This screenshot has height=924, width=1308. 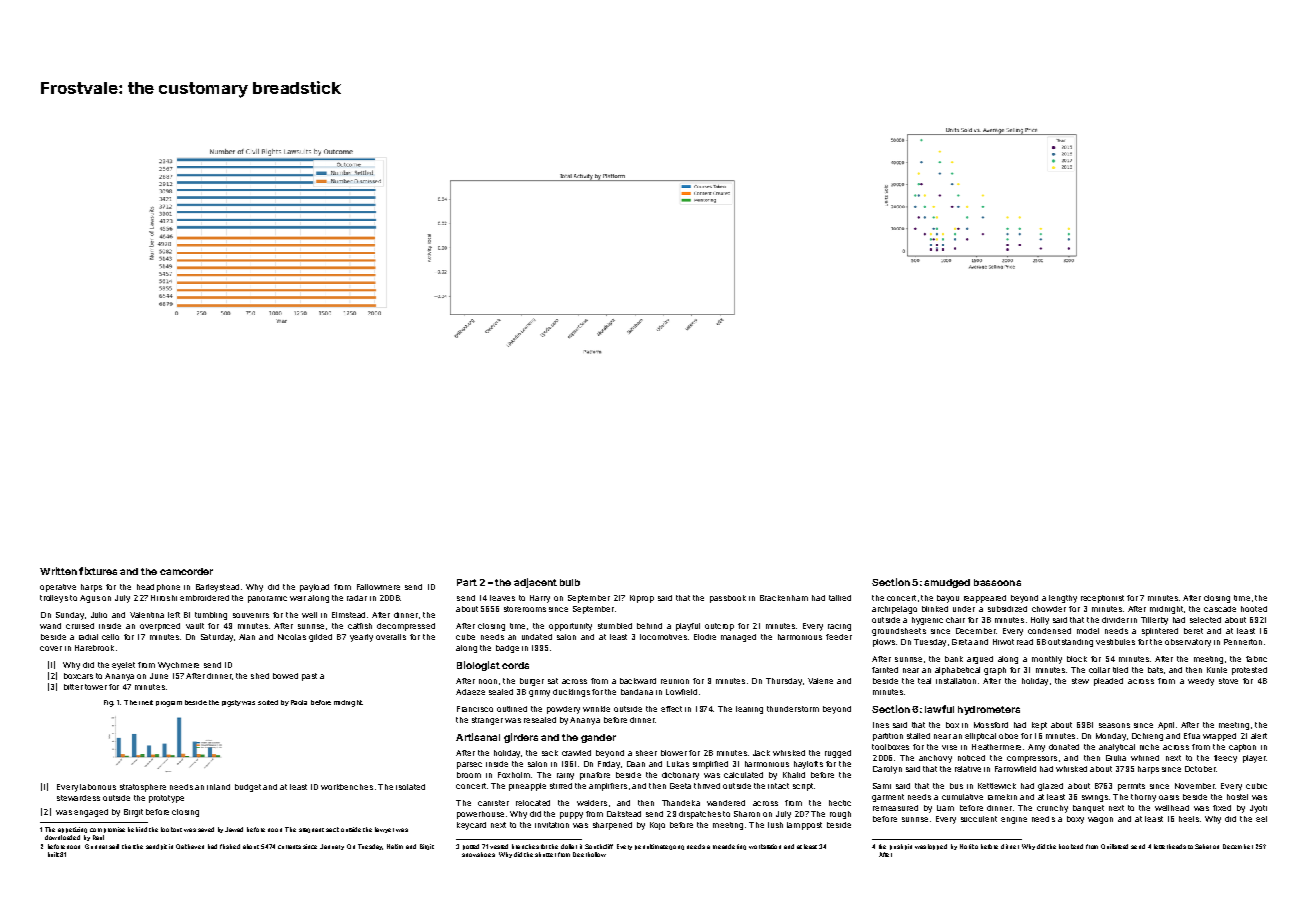 I want to click on Kiprop, so click(x=642, y=599).
